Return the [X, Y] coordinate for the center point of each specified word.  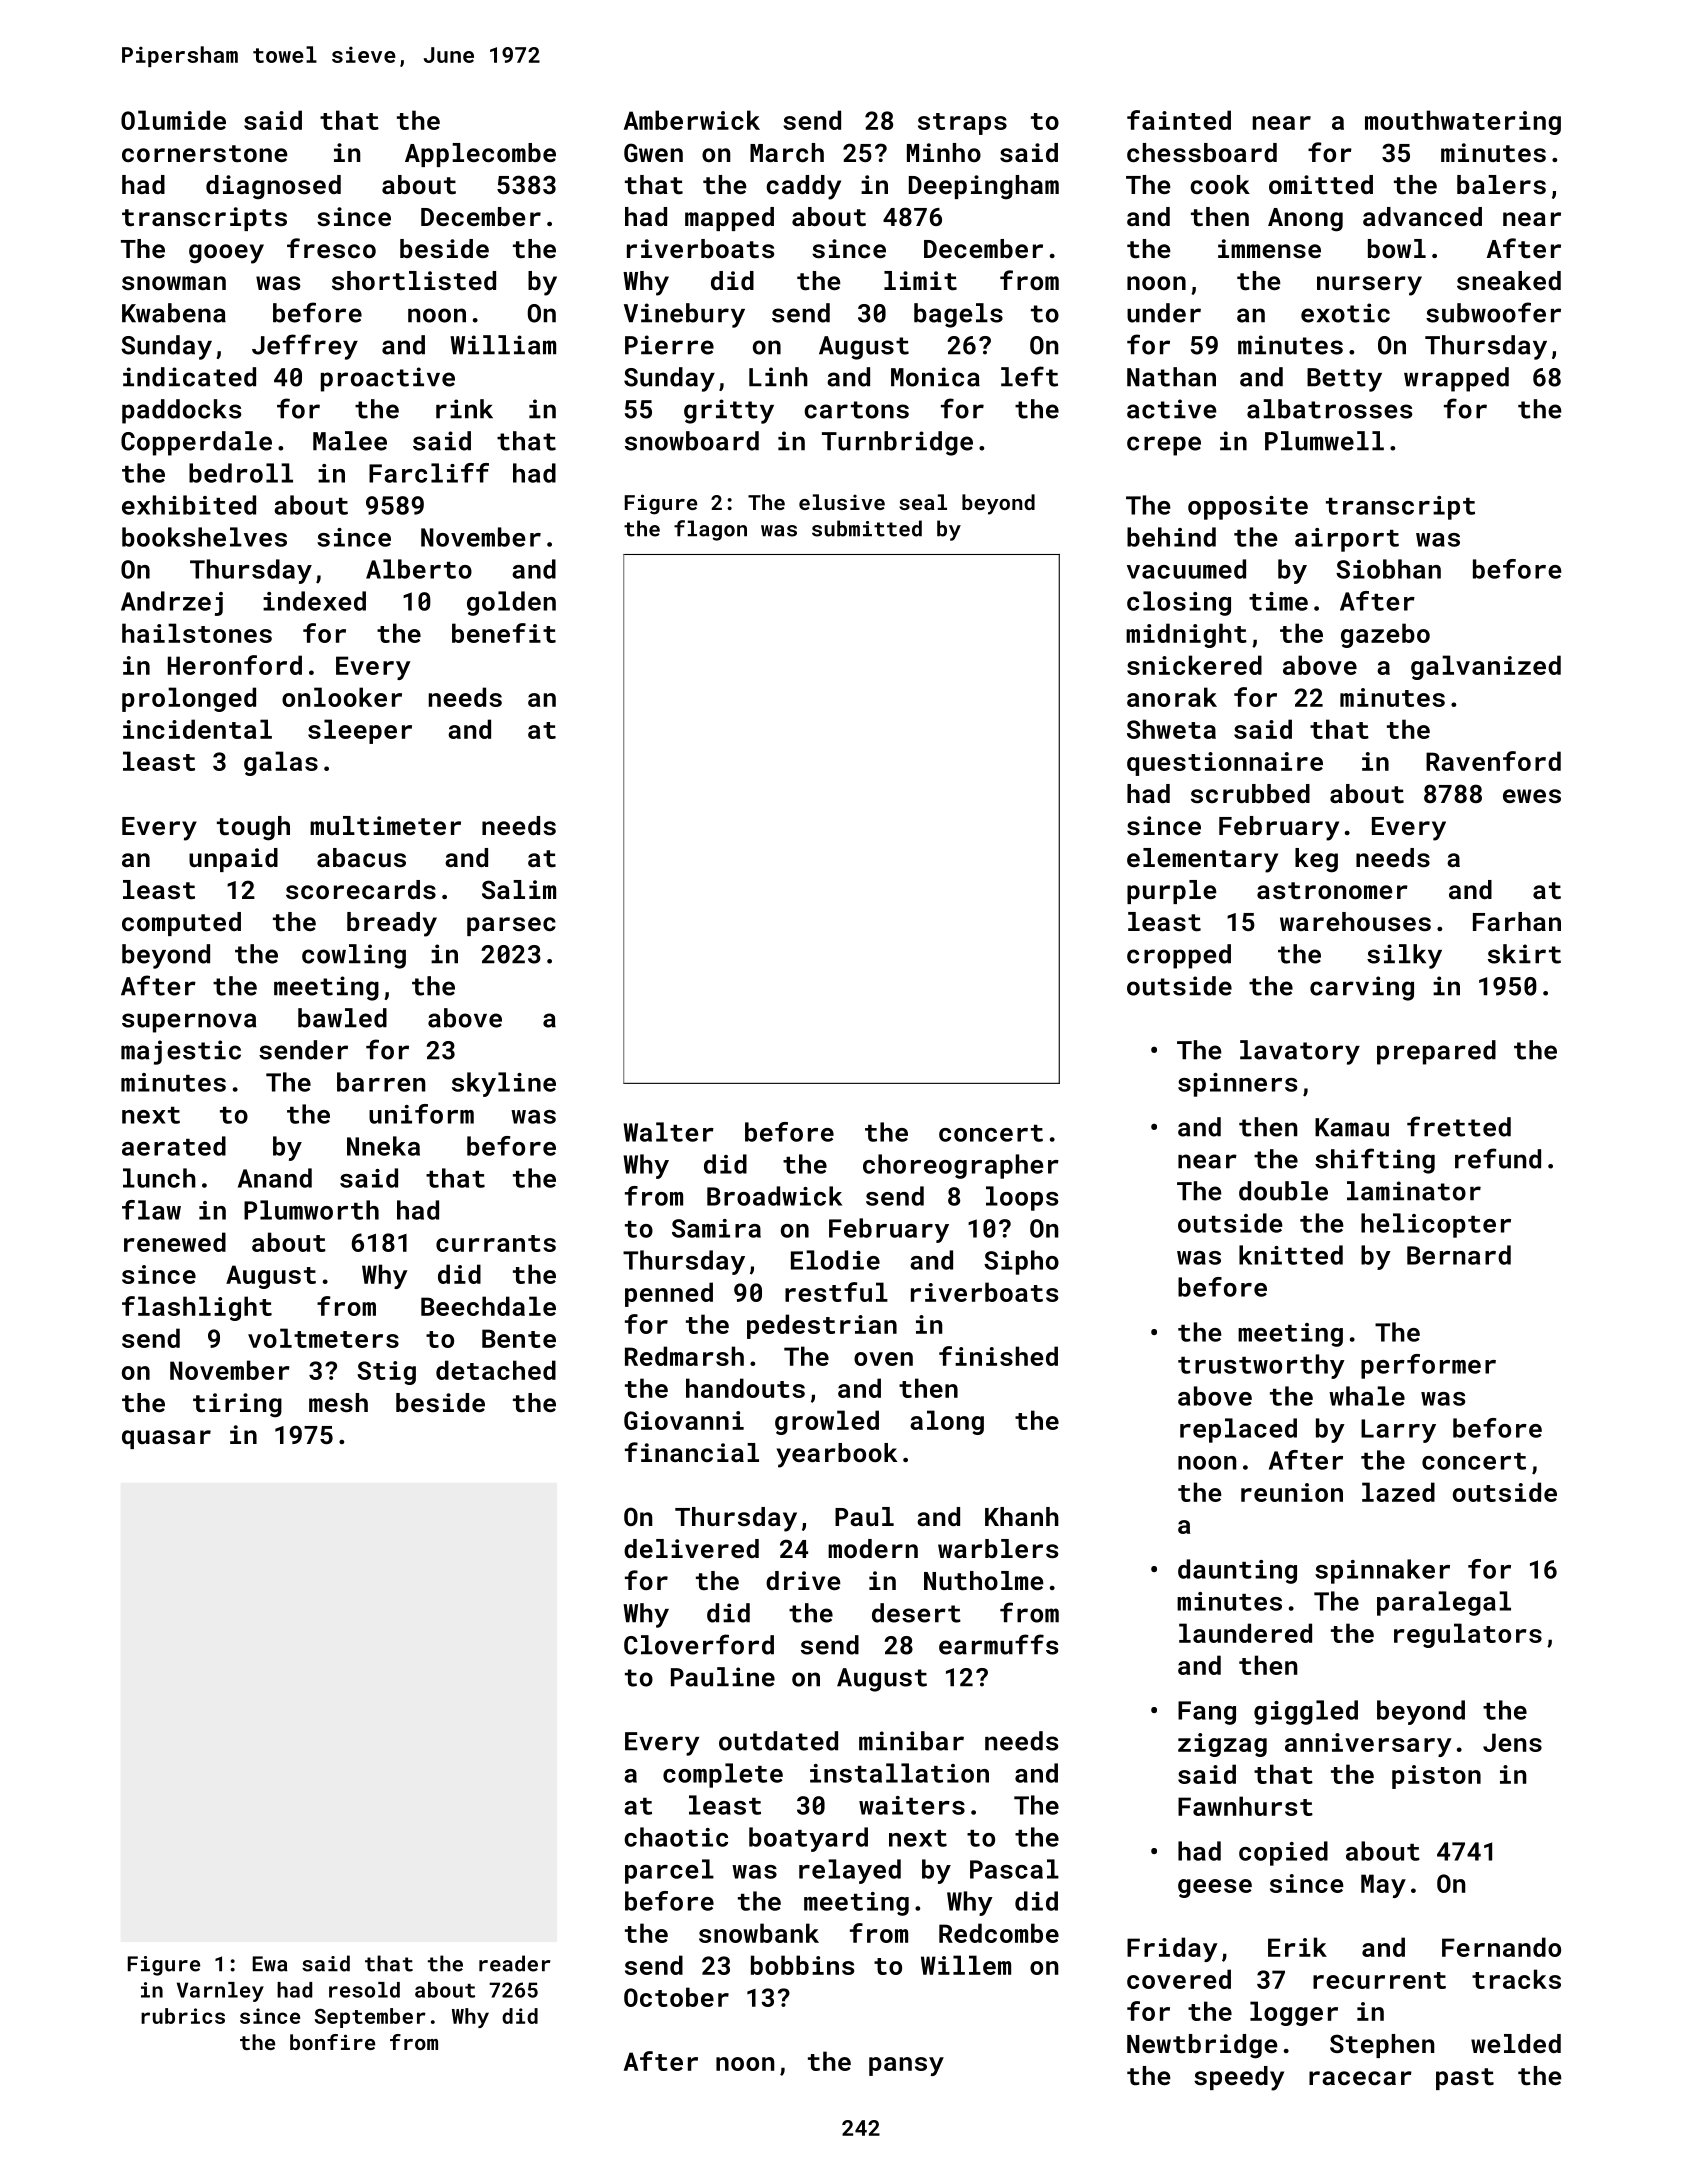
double [1283, 1191]
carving [1362, 988]
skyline [504, 1084]
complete [723, 1775]
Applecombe [480, 155]
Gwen [653, 152]
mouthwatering [1463, 122]
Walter [668, 1132]
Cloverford [699, 1644]
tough [253, 828]
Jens [1512, 1742]
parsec [511, 926]
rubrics [183, 2016]
